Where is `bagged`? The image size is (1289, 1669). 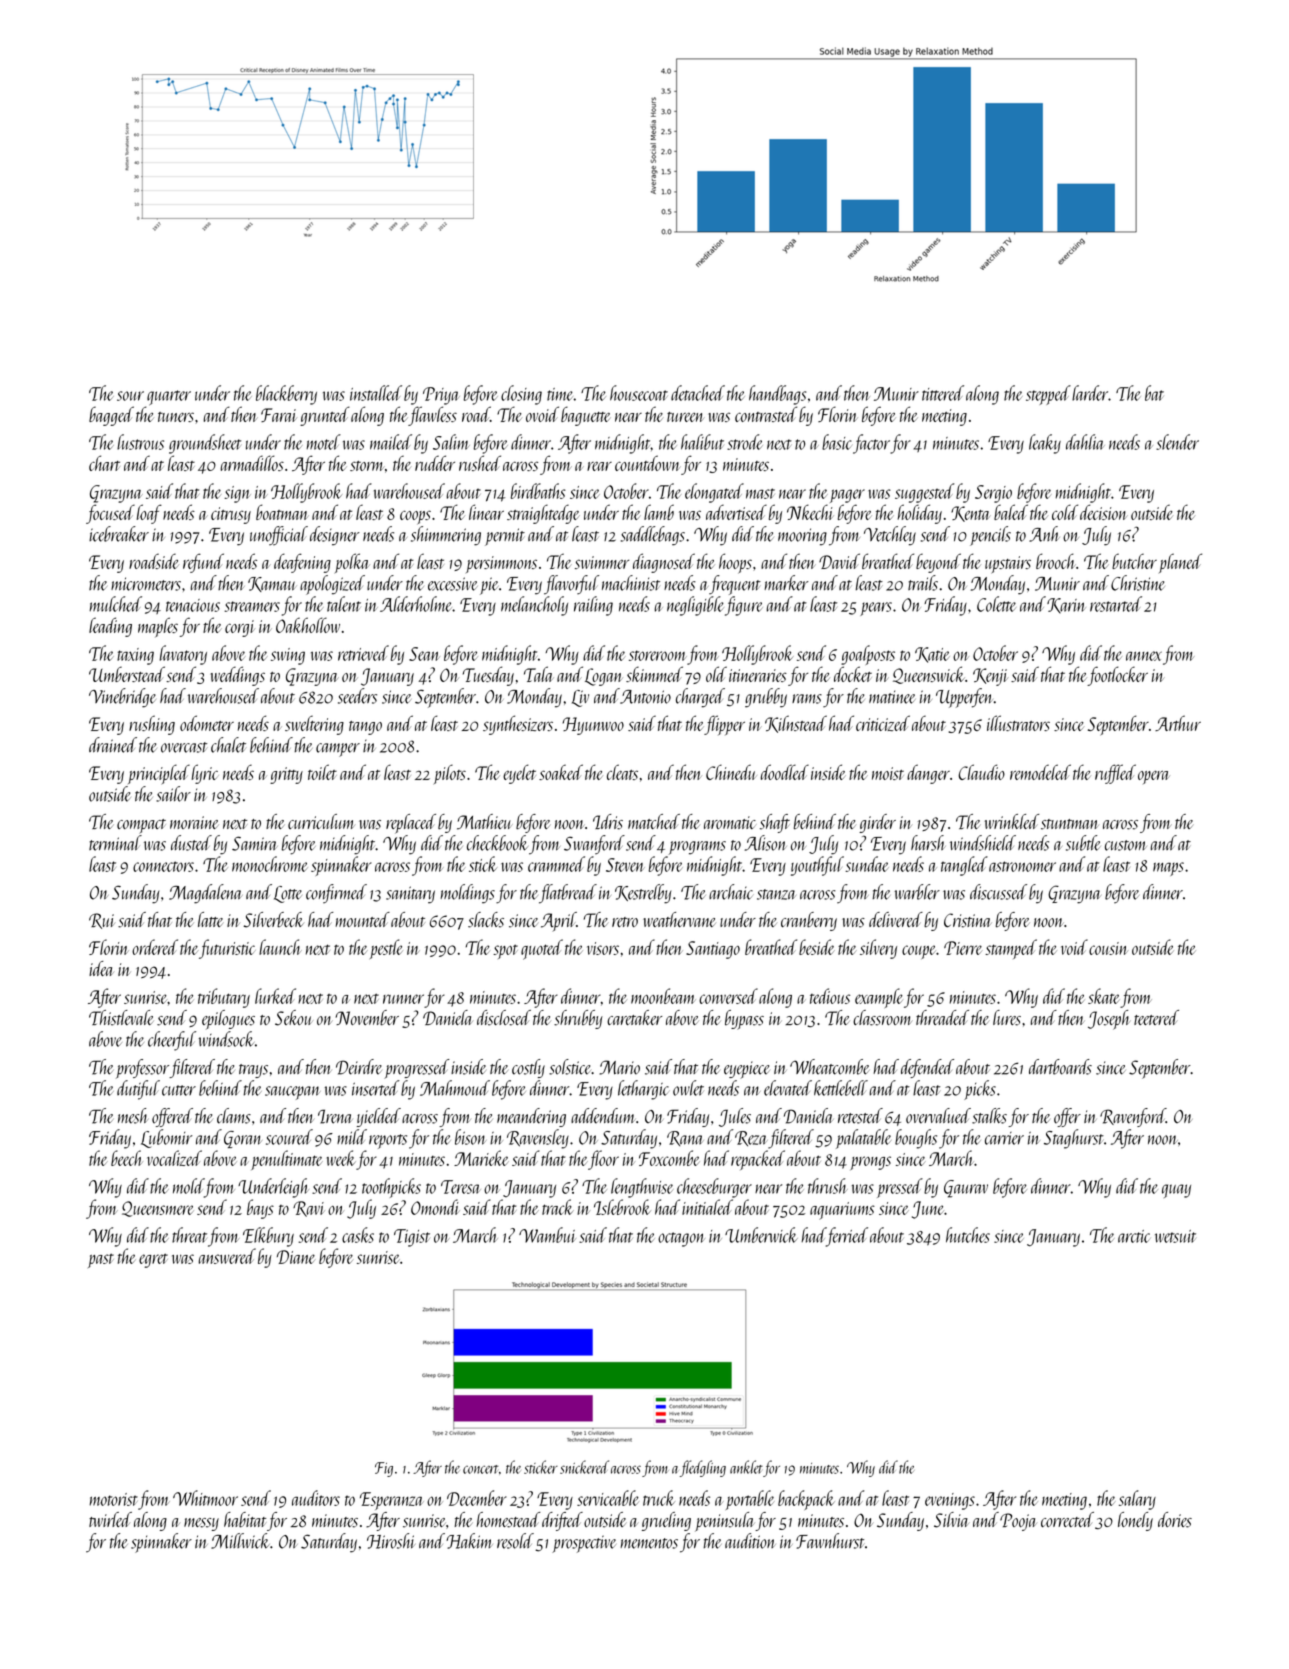
bagged is located at coordinates (111, 416).
